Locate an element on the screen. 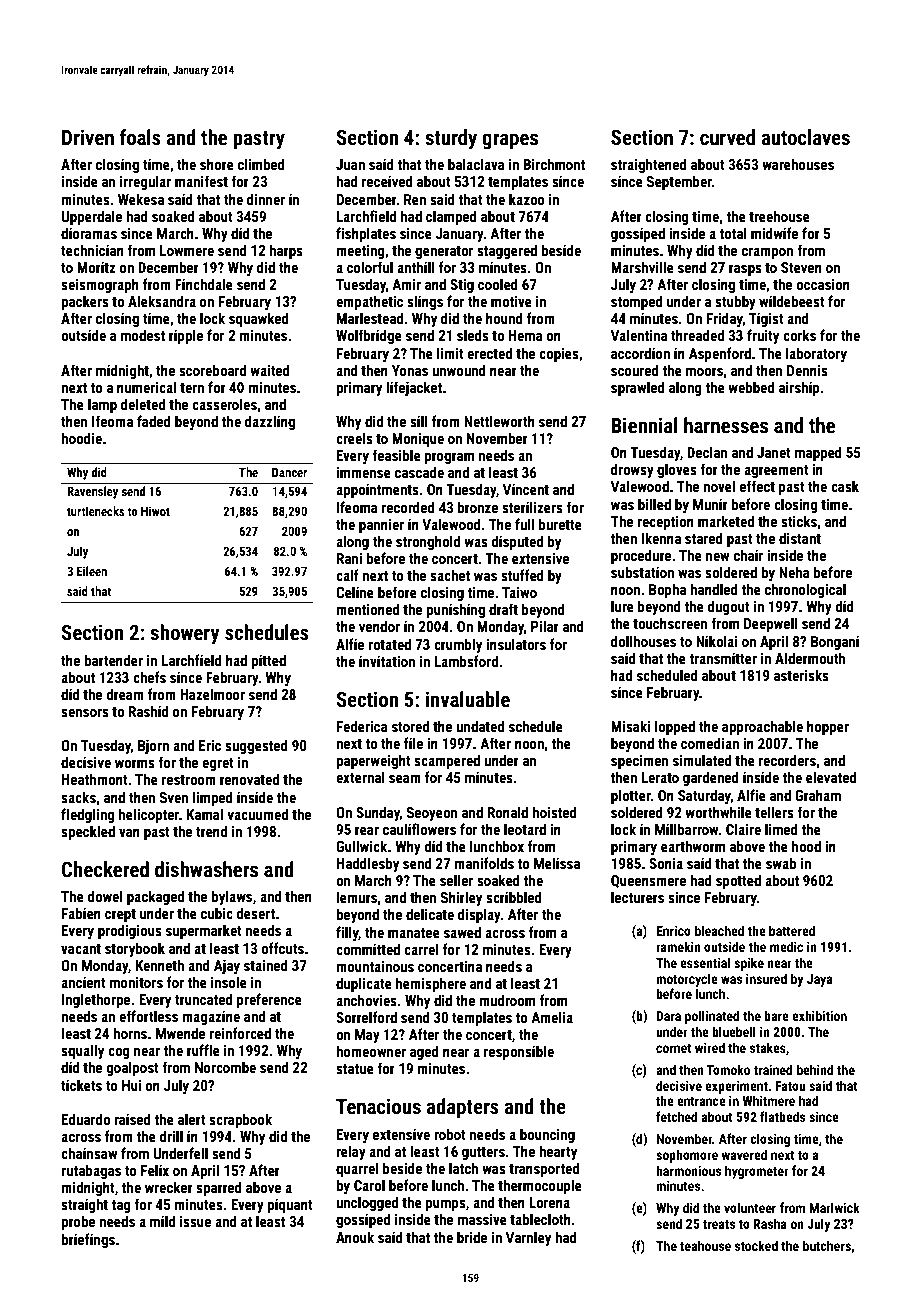 The image size is (924, 1308). sturdy is located at coordinates (451, 139).
